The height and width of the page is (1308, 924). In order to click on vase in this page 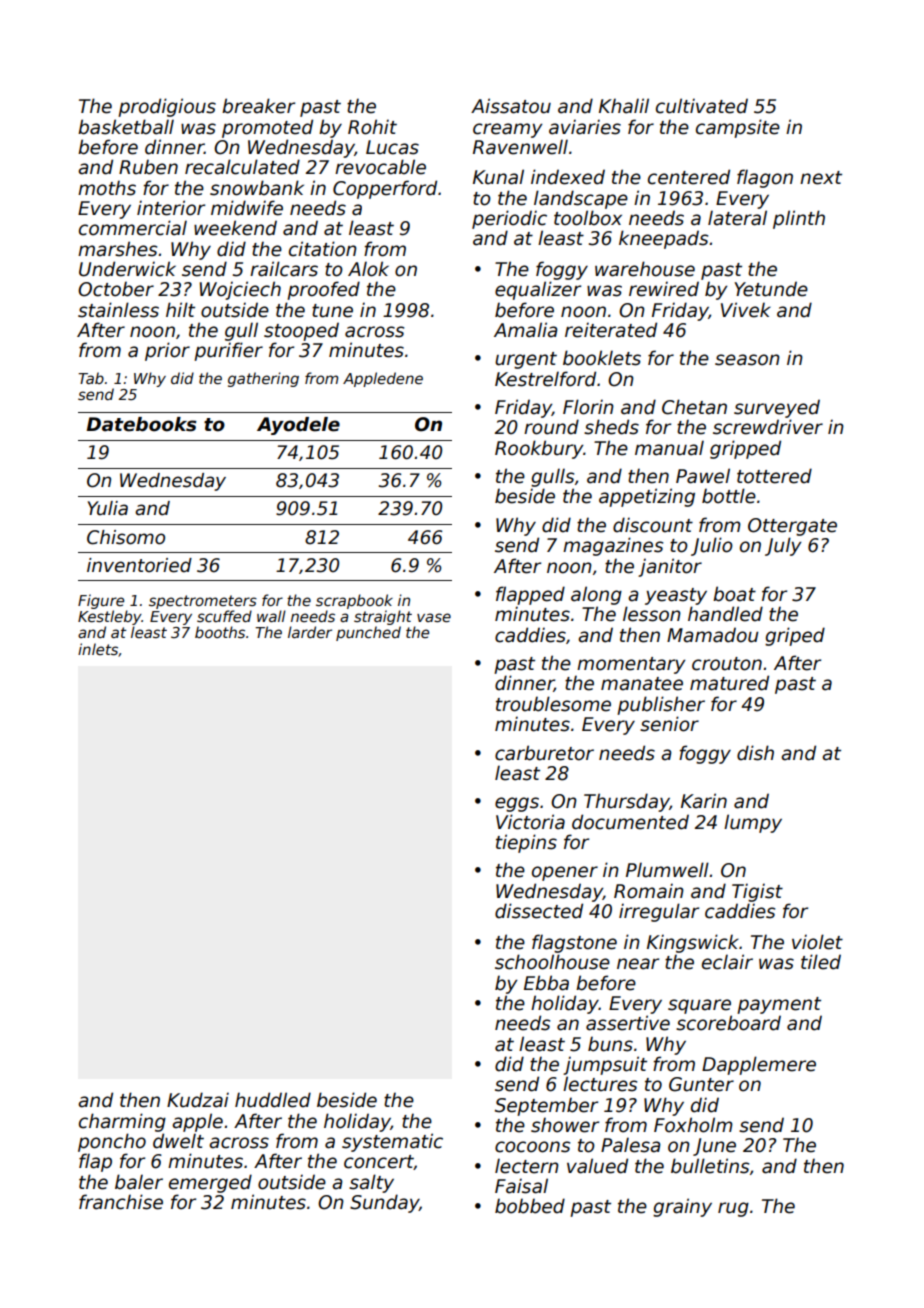, I will do `click(434, 617)`.
